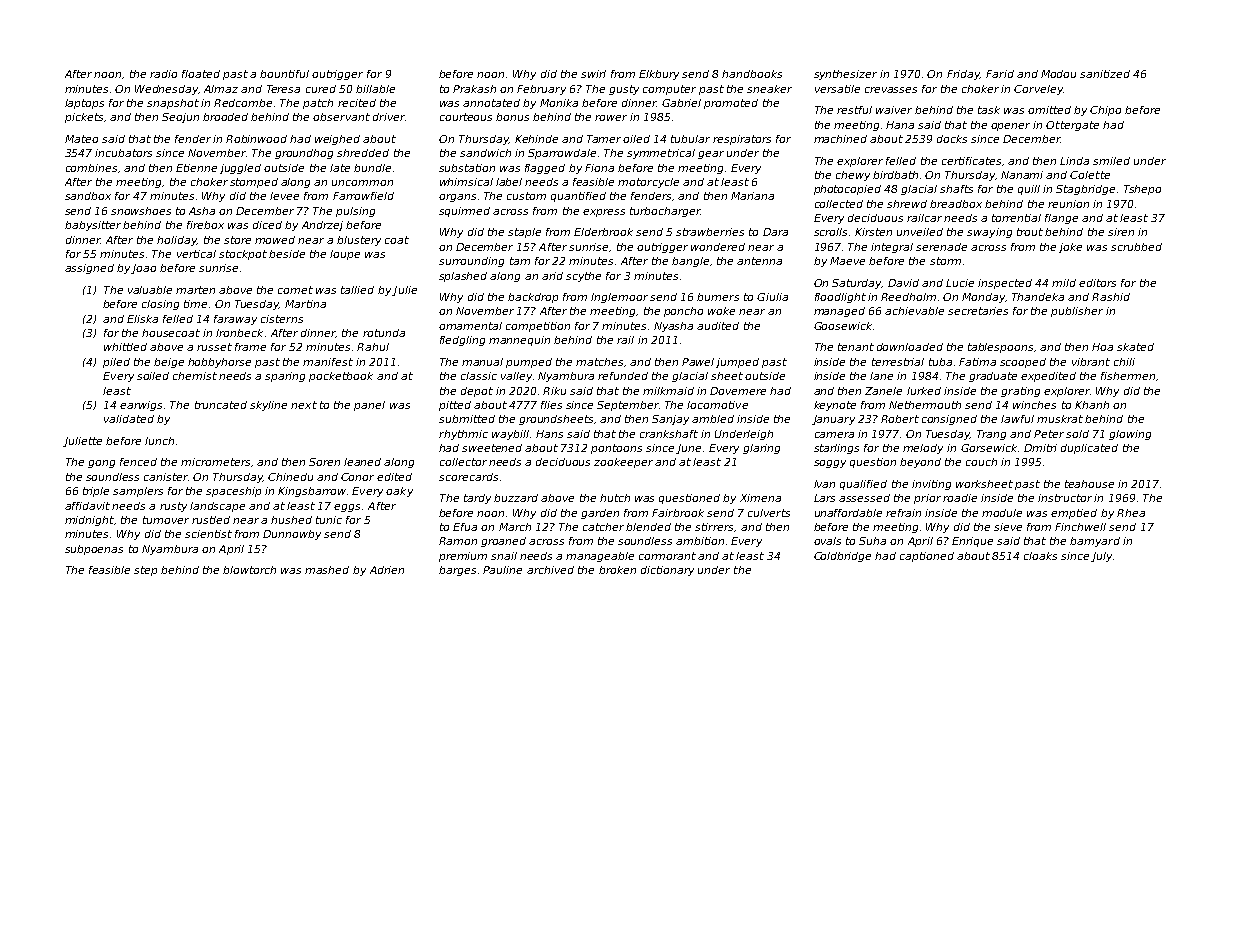 Image resolution: width=1233 pixels, height=952 pixels. Describe the element at coordinates (710, 232) in the document. I see `strawberries` at that location.
